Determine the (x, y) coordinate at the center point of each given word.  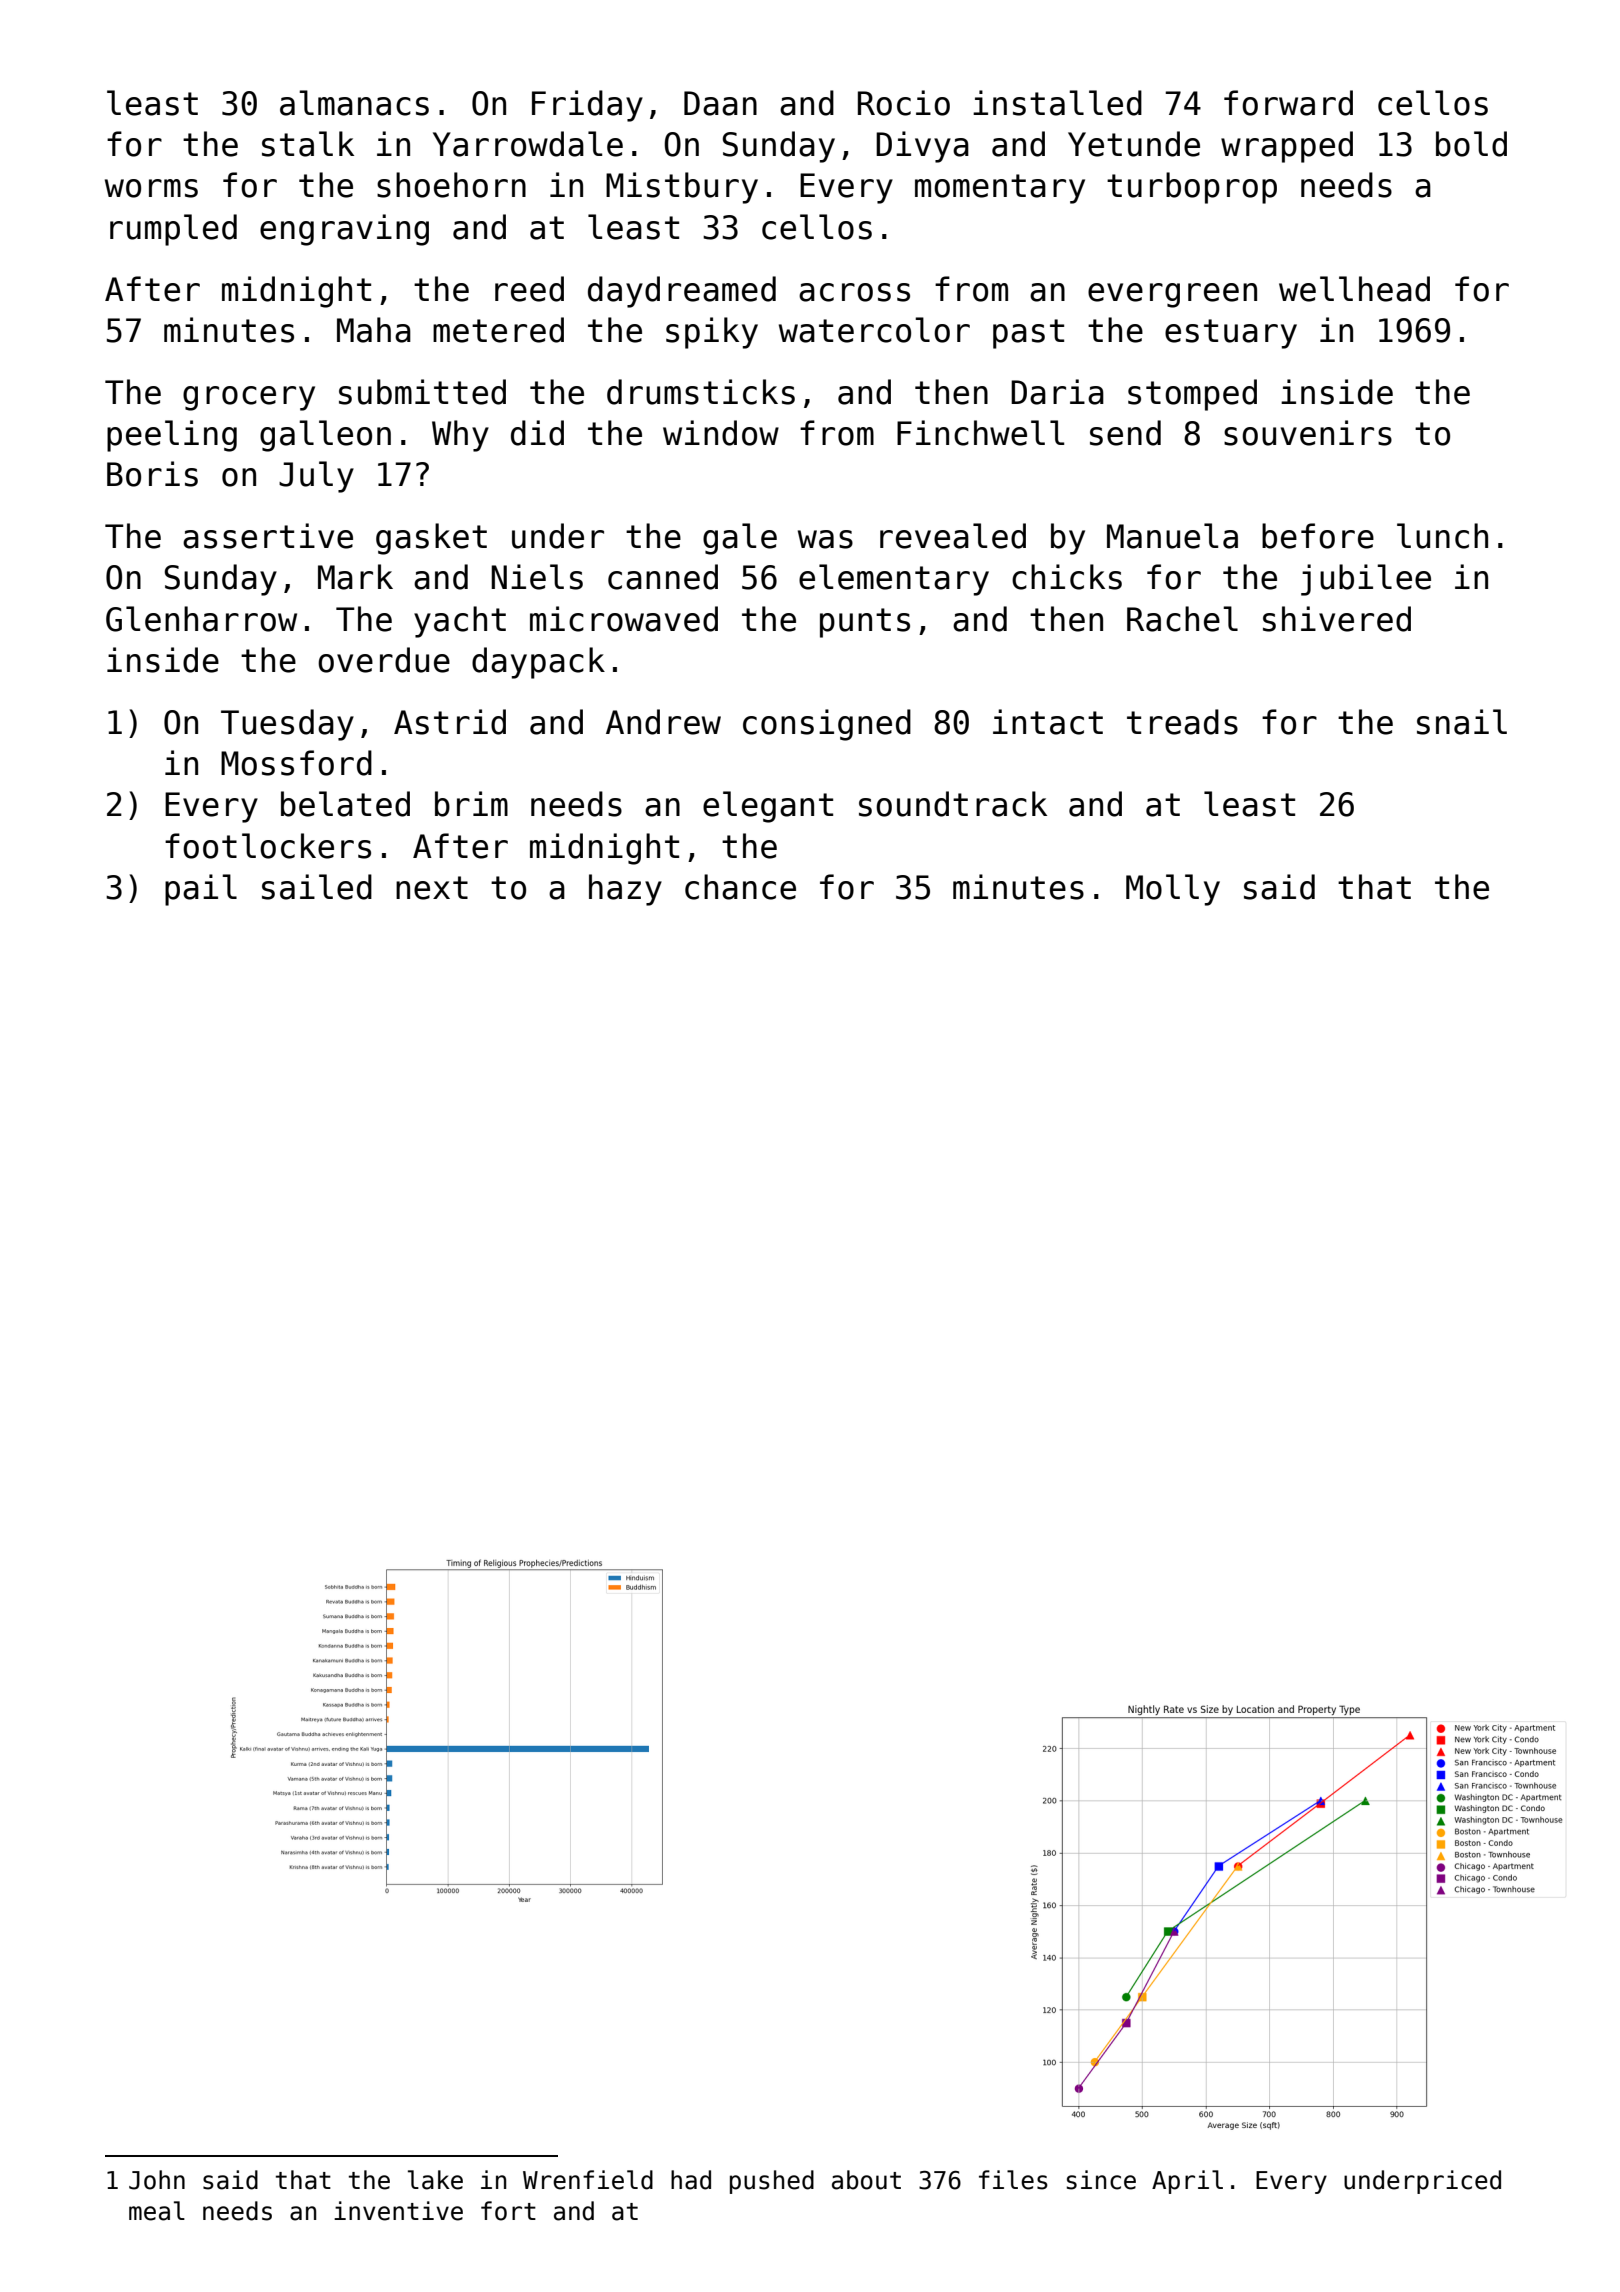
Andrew (663, 722)
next (432, 888)
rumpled (173, 230)
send (1125, 433)
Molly (1173, 890)
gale (740, 539)
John (157, 2180)
